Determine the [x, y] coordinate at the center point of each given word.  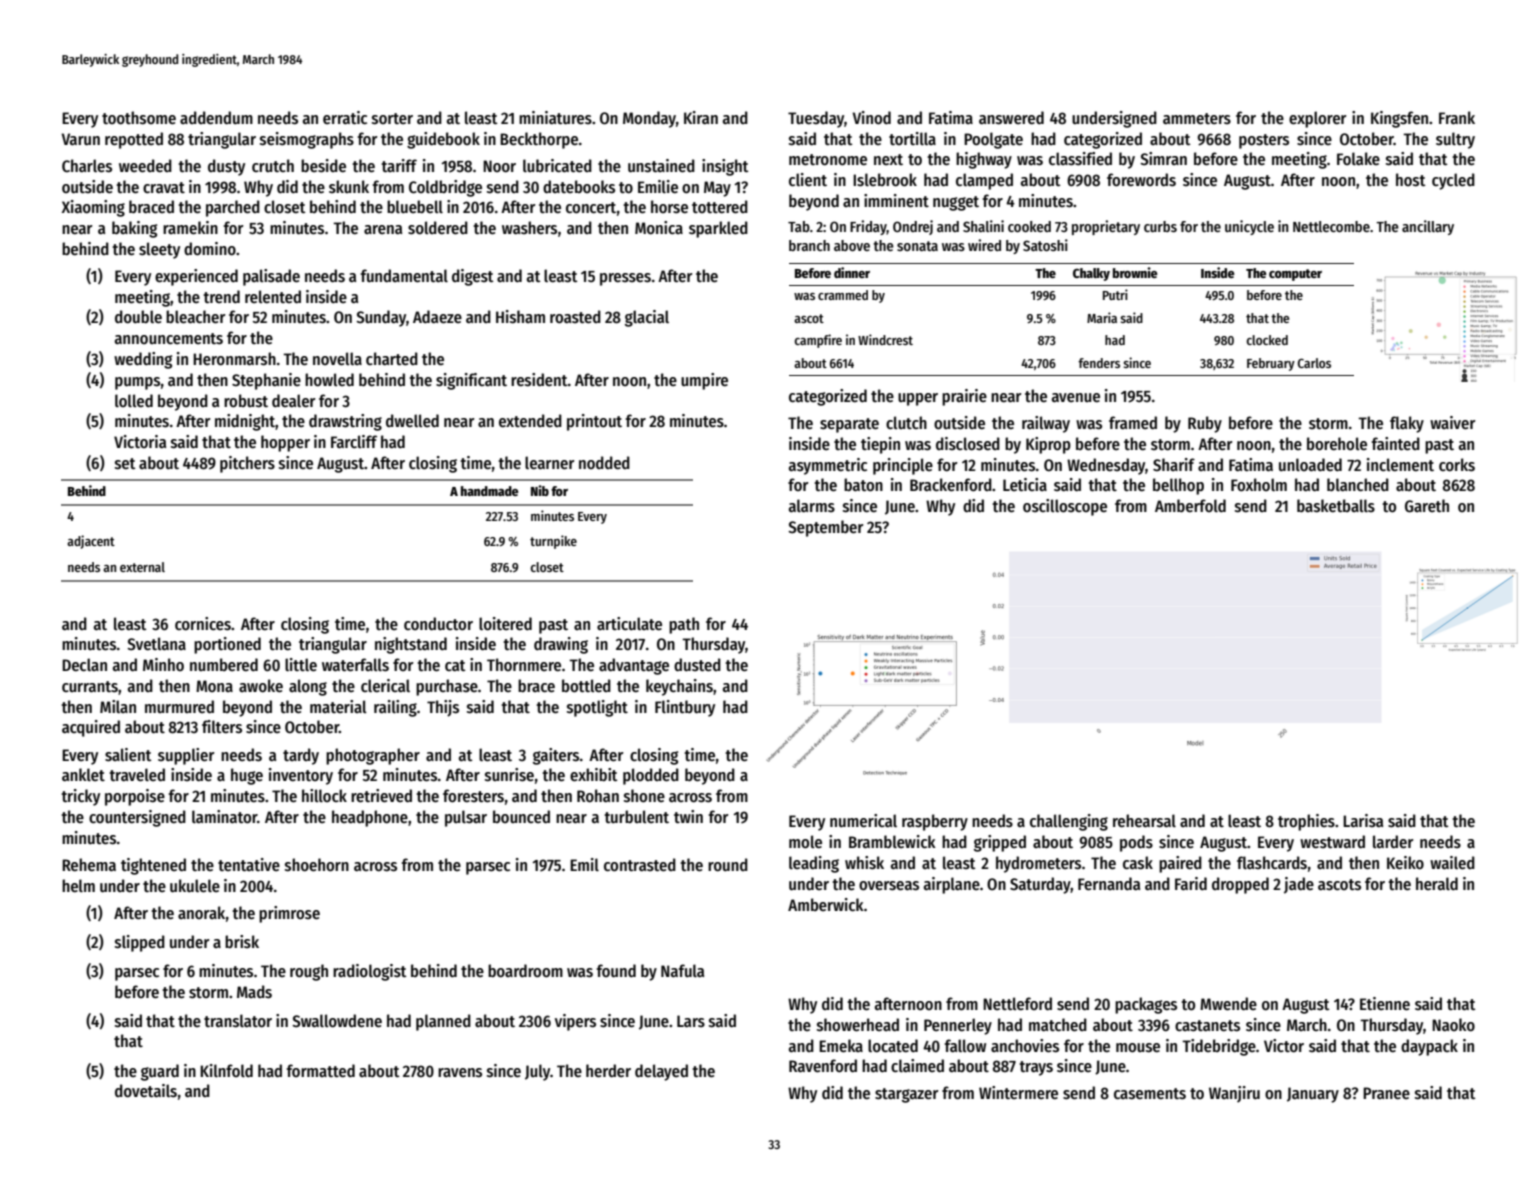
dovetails [146, 1091]
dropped [1240, 885]
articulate [629, 624]
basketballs [1336, 506]
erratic [345, 118]
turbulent [636, 816]
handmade [490, 491]
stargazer [906, 1095]
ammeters [1197, 119]
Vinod [871, 118]
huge [247, 776]
